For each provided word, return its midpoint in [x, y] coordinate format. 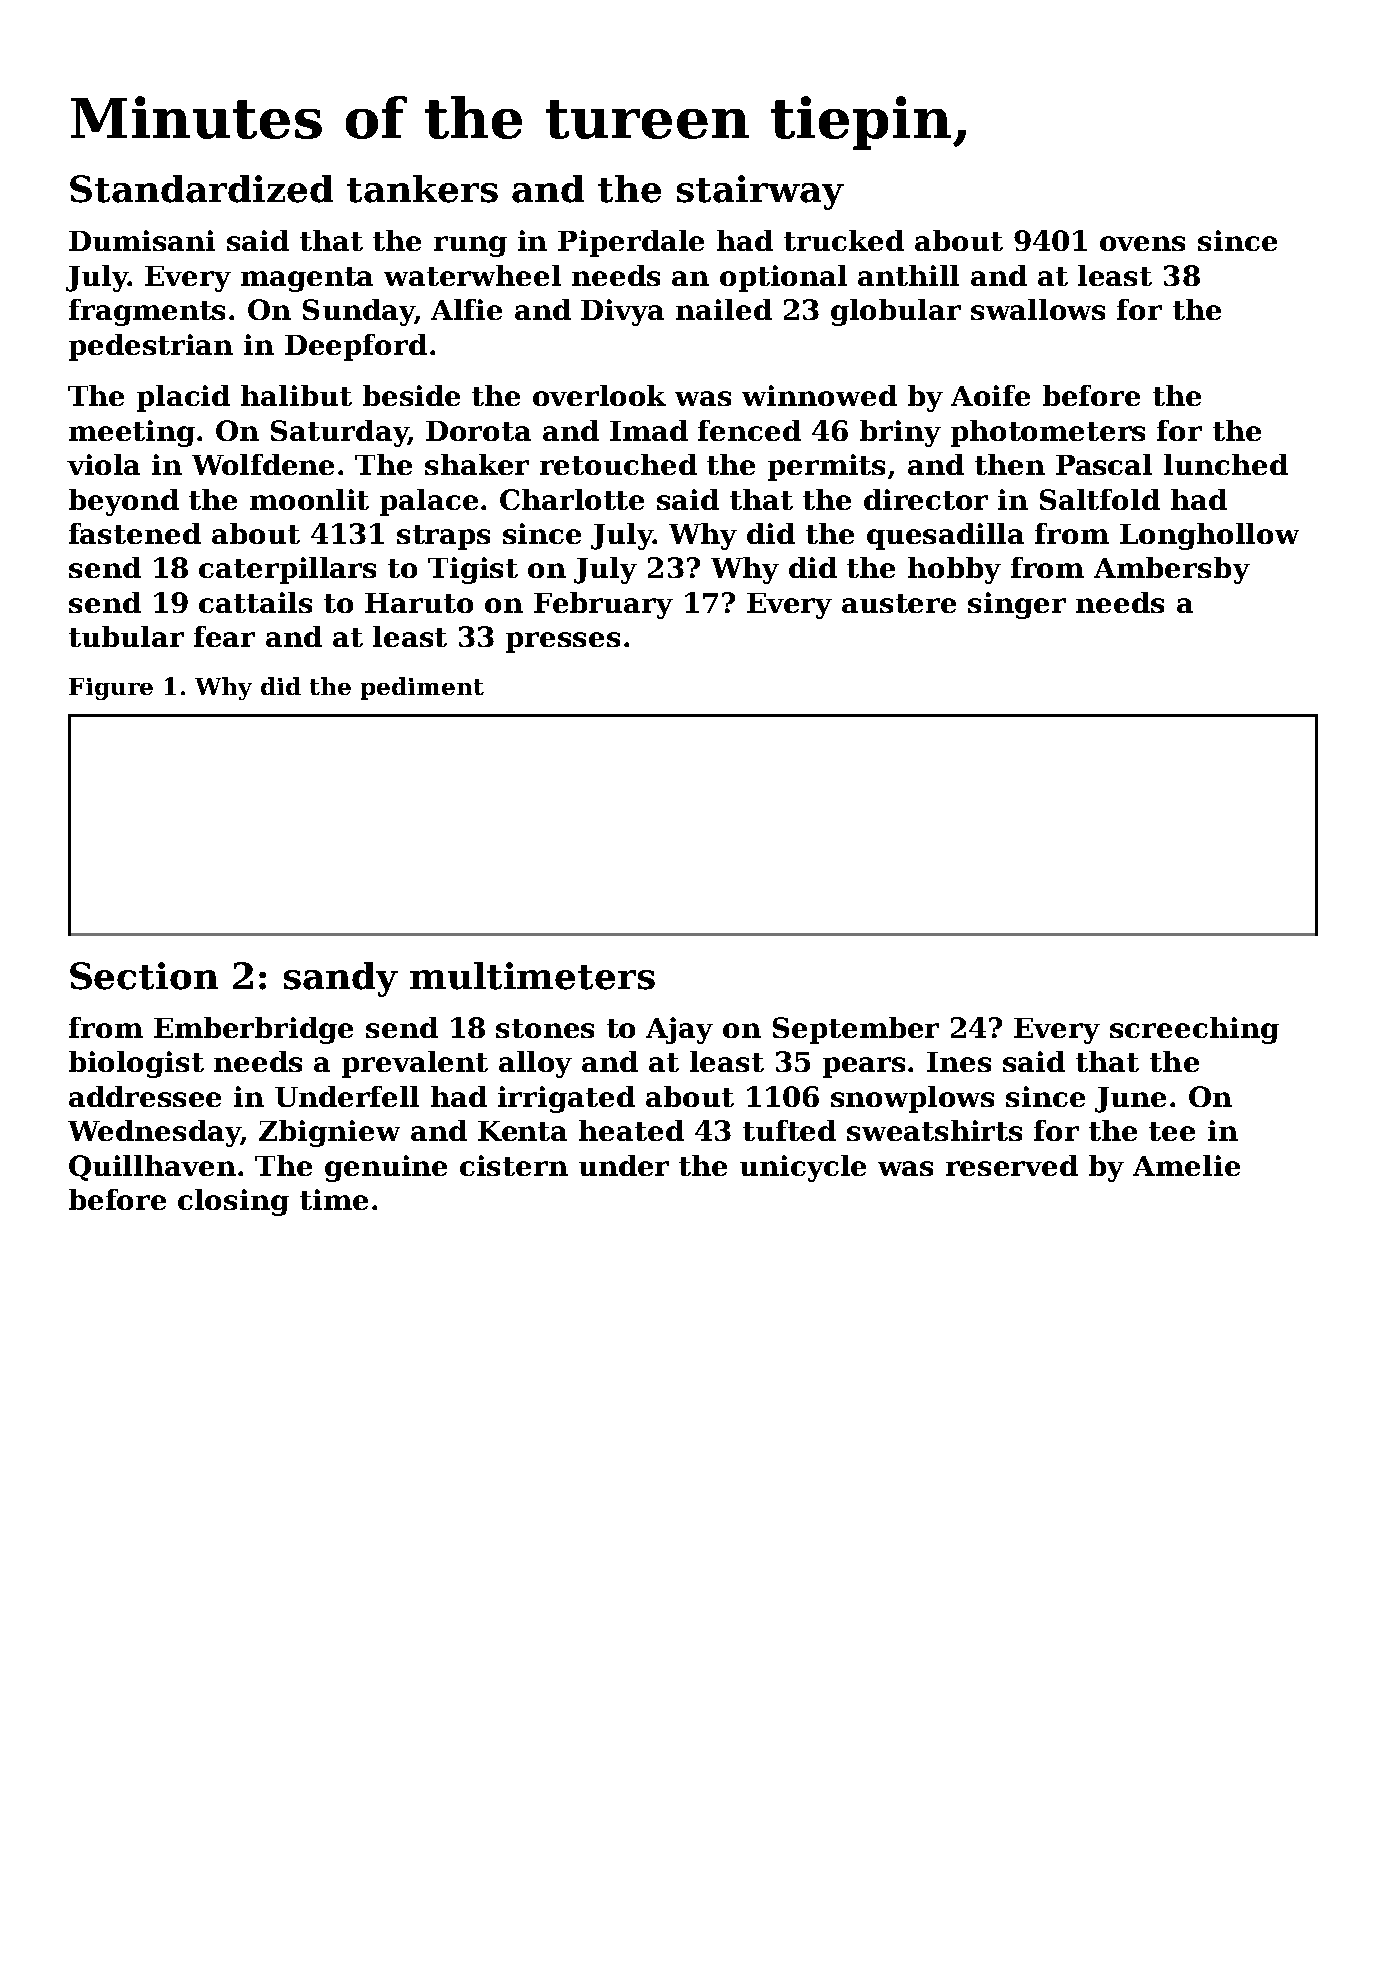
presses [563, 642]
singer [1017, 605]
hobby [954, 570]
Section [144, 976]
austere [899, 603]
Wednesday [154, 1133]
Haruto [419, 603]
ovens [1142, 243]
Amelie [1186, 1165]
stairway [760, 192]
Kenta [522, 1131]
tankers [422, 189]
